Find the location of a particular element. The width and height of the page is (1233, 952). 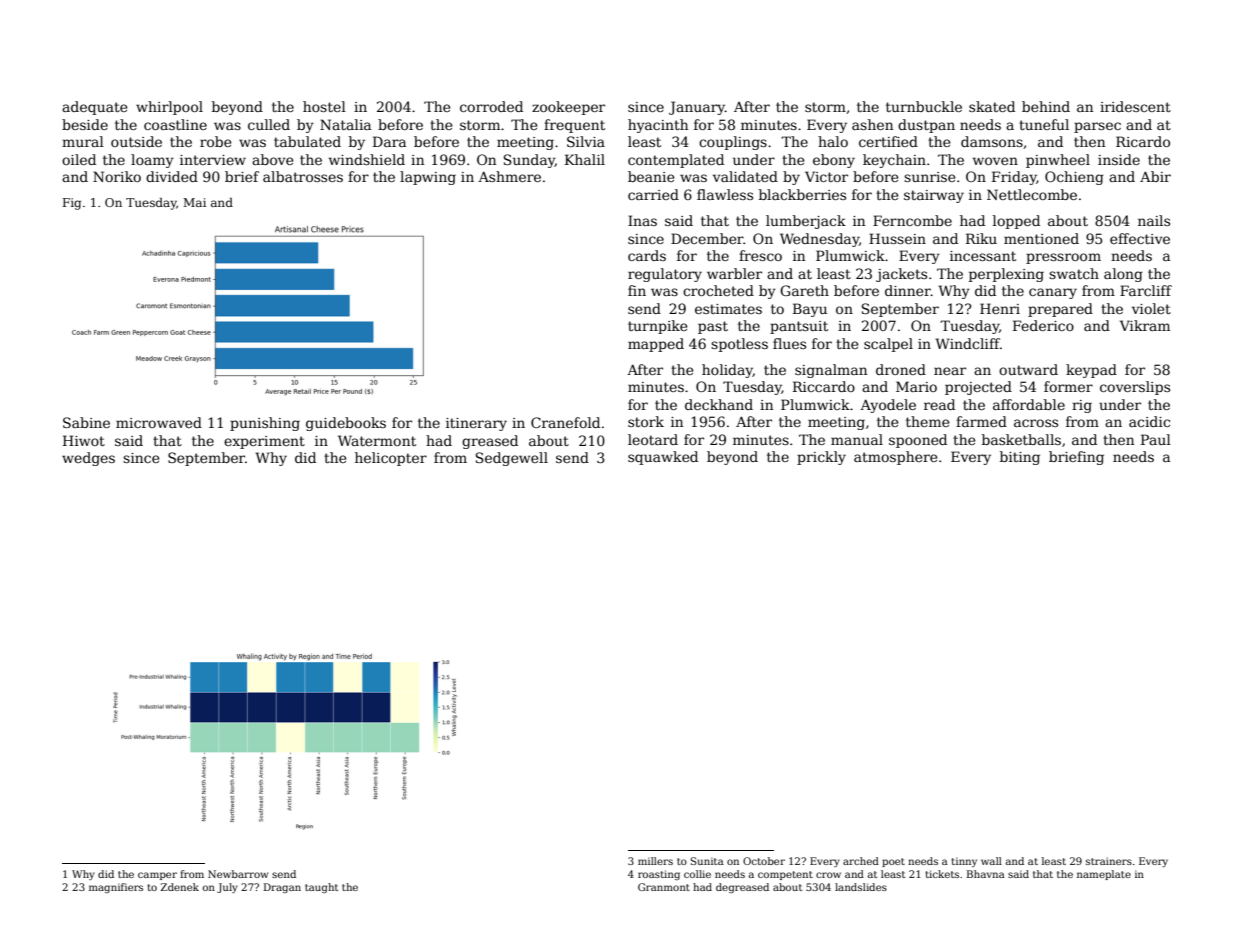

wedges is located at coordinates (88, 459).
